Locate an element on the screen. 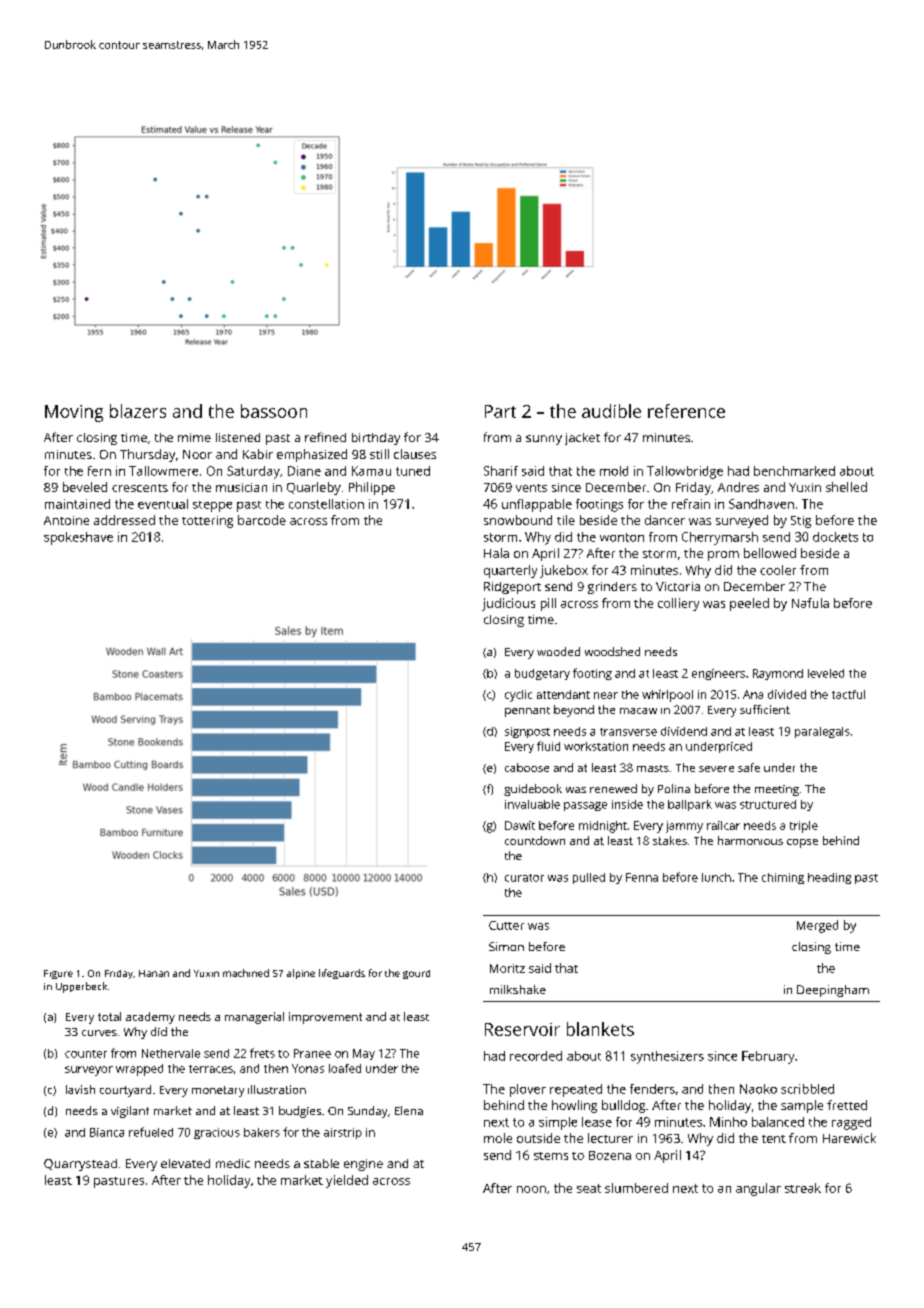 This screenshot has height=1308, width=924. peeled is located at coordinates (749, 604).
